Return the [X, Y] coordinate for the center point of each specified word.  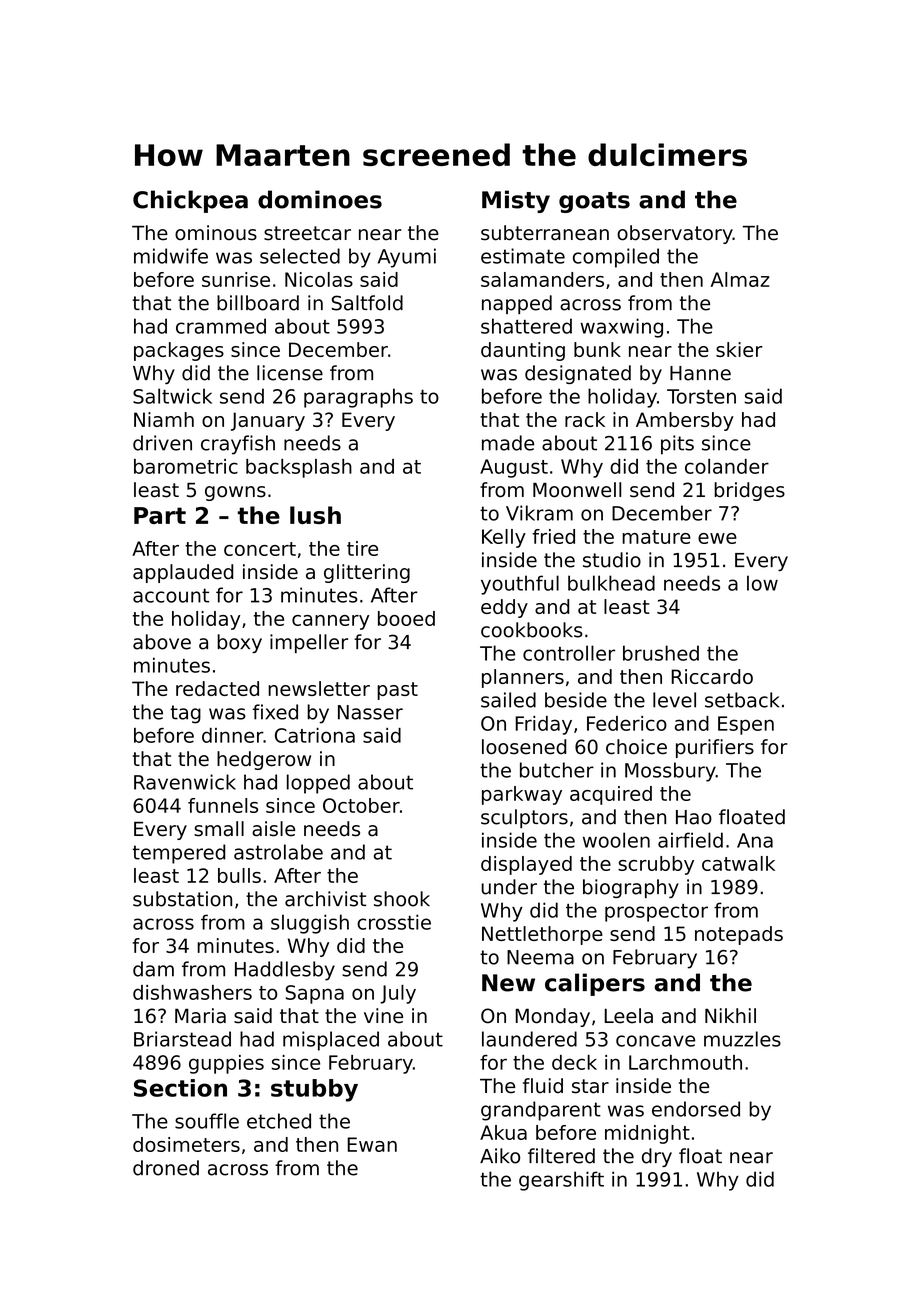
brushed [661, 653]
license [290, 373]
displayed [526, 865]
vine [383, 1016]
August [514, 468]
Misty [516, 201]
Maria [200, 1016]
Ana [755, 840]
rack [585, 419]
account [171, 595]
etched [279, 1121]
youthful [520, 585]
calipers [595, 984]
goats [594, 202]
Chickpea [190, 201]
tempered [178, 854]
